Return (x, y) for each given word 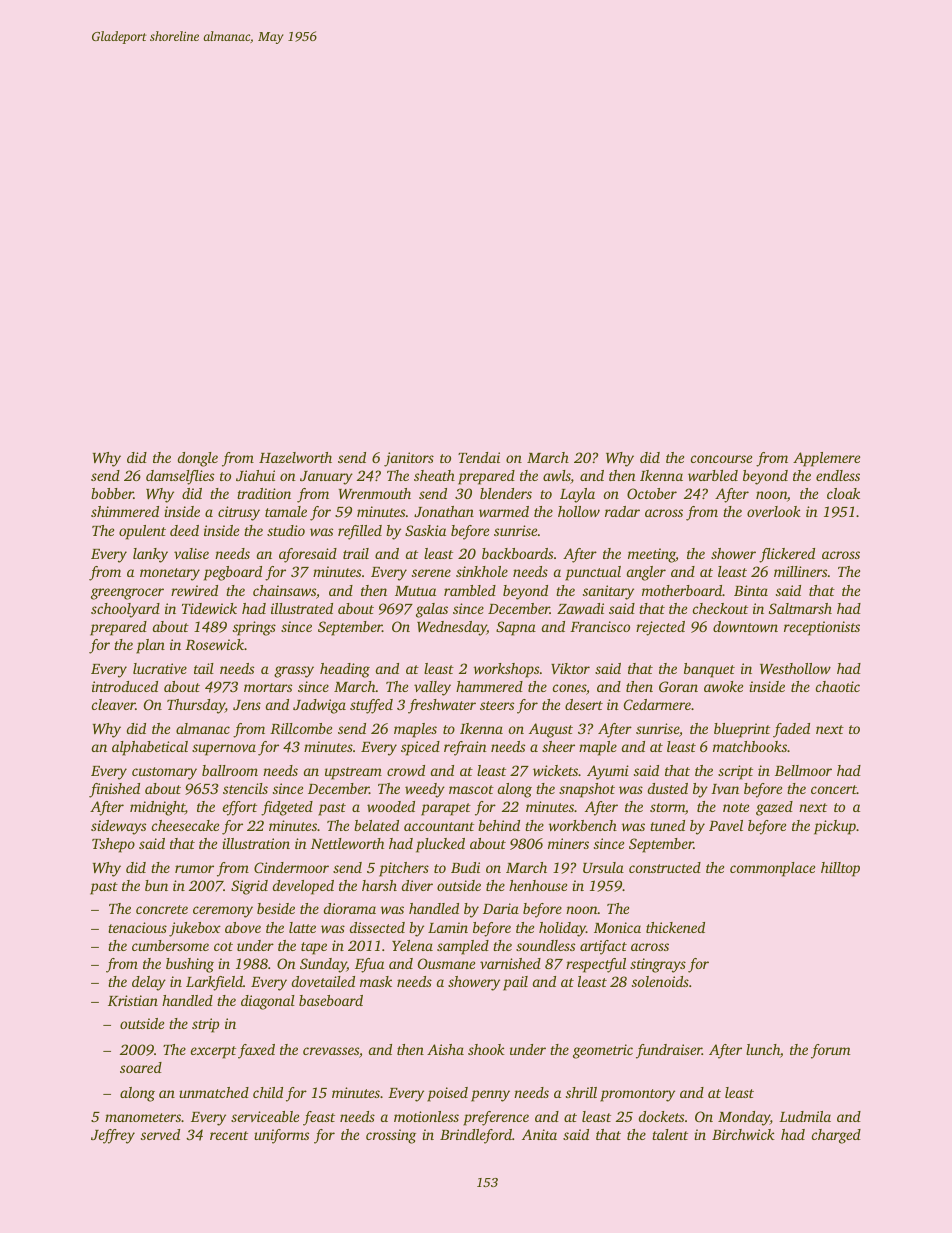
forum (831, 1051)
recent (229, 1135)
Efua (369, 965)
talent (670, 1134)
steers (497, 705)
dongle (198, 459)
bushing (190, 965)
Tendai (479, 457)
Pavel (726, 825)
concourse (721, 459)
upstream (353, 773)
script (735, 772)
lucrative (160, 668)
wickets (555, 770)
